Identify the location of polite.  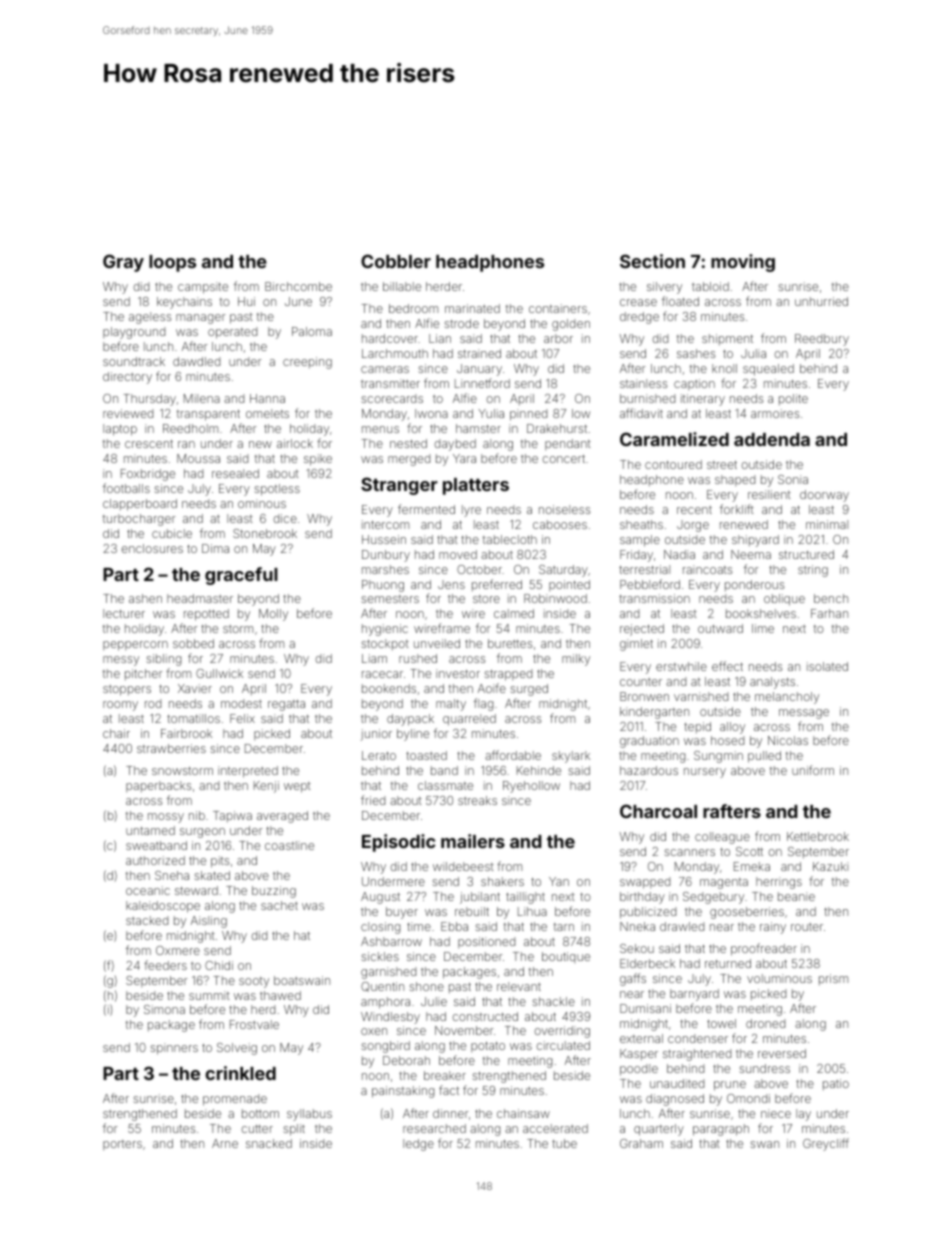
(793, 399).
